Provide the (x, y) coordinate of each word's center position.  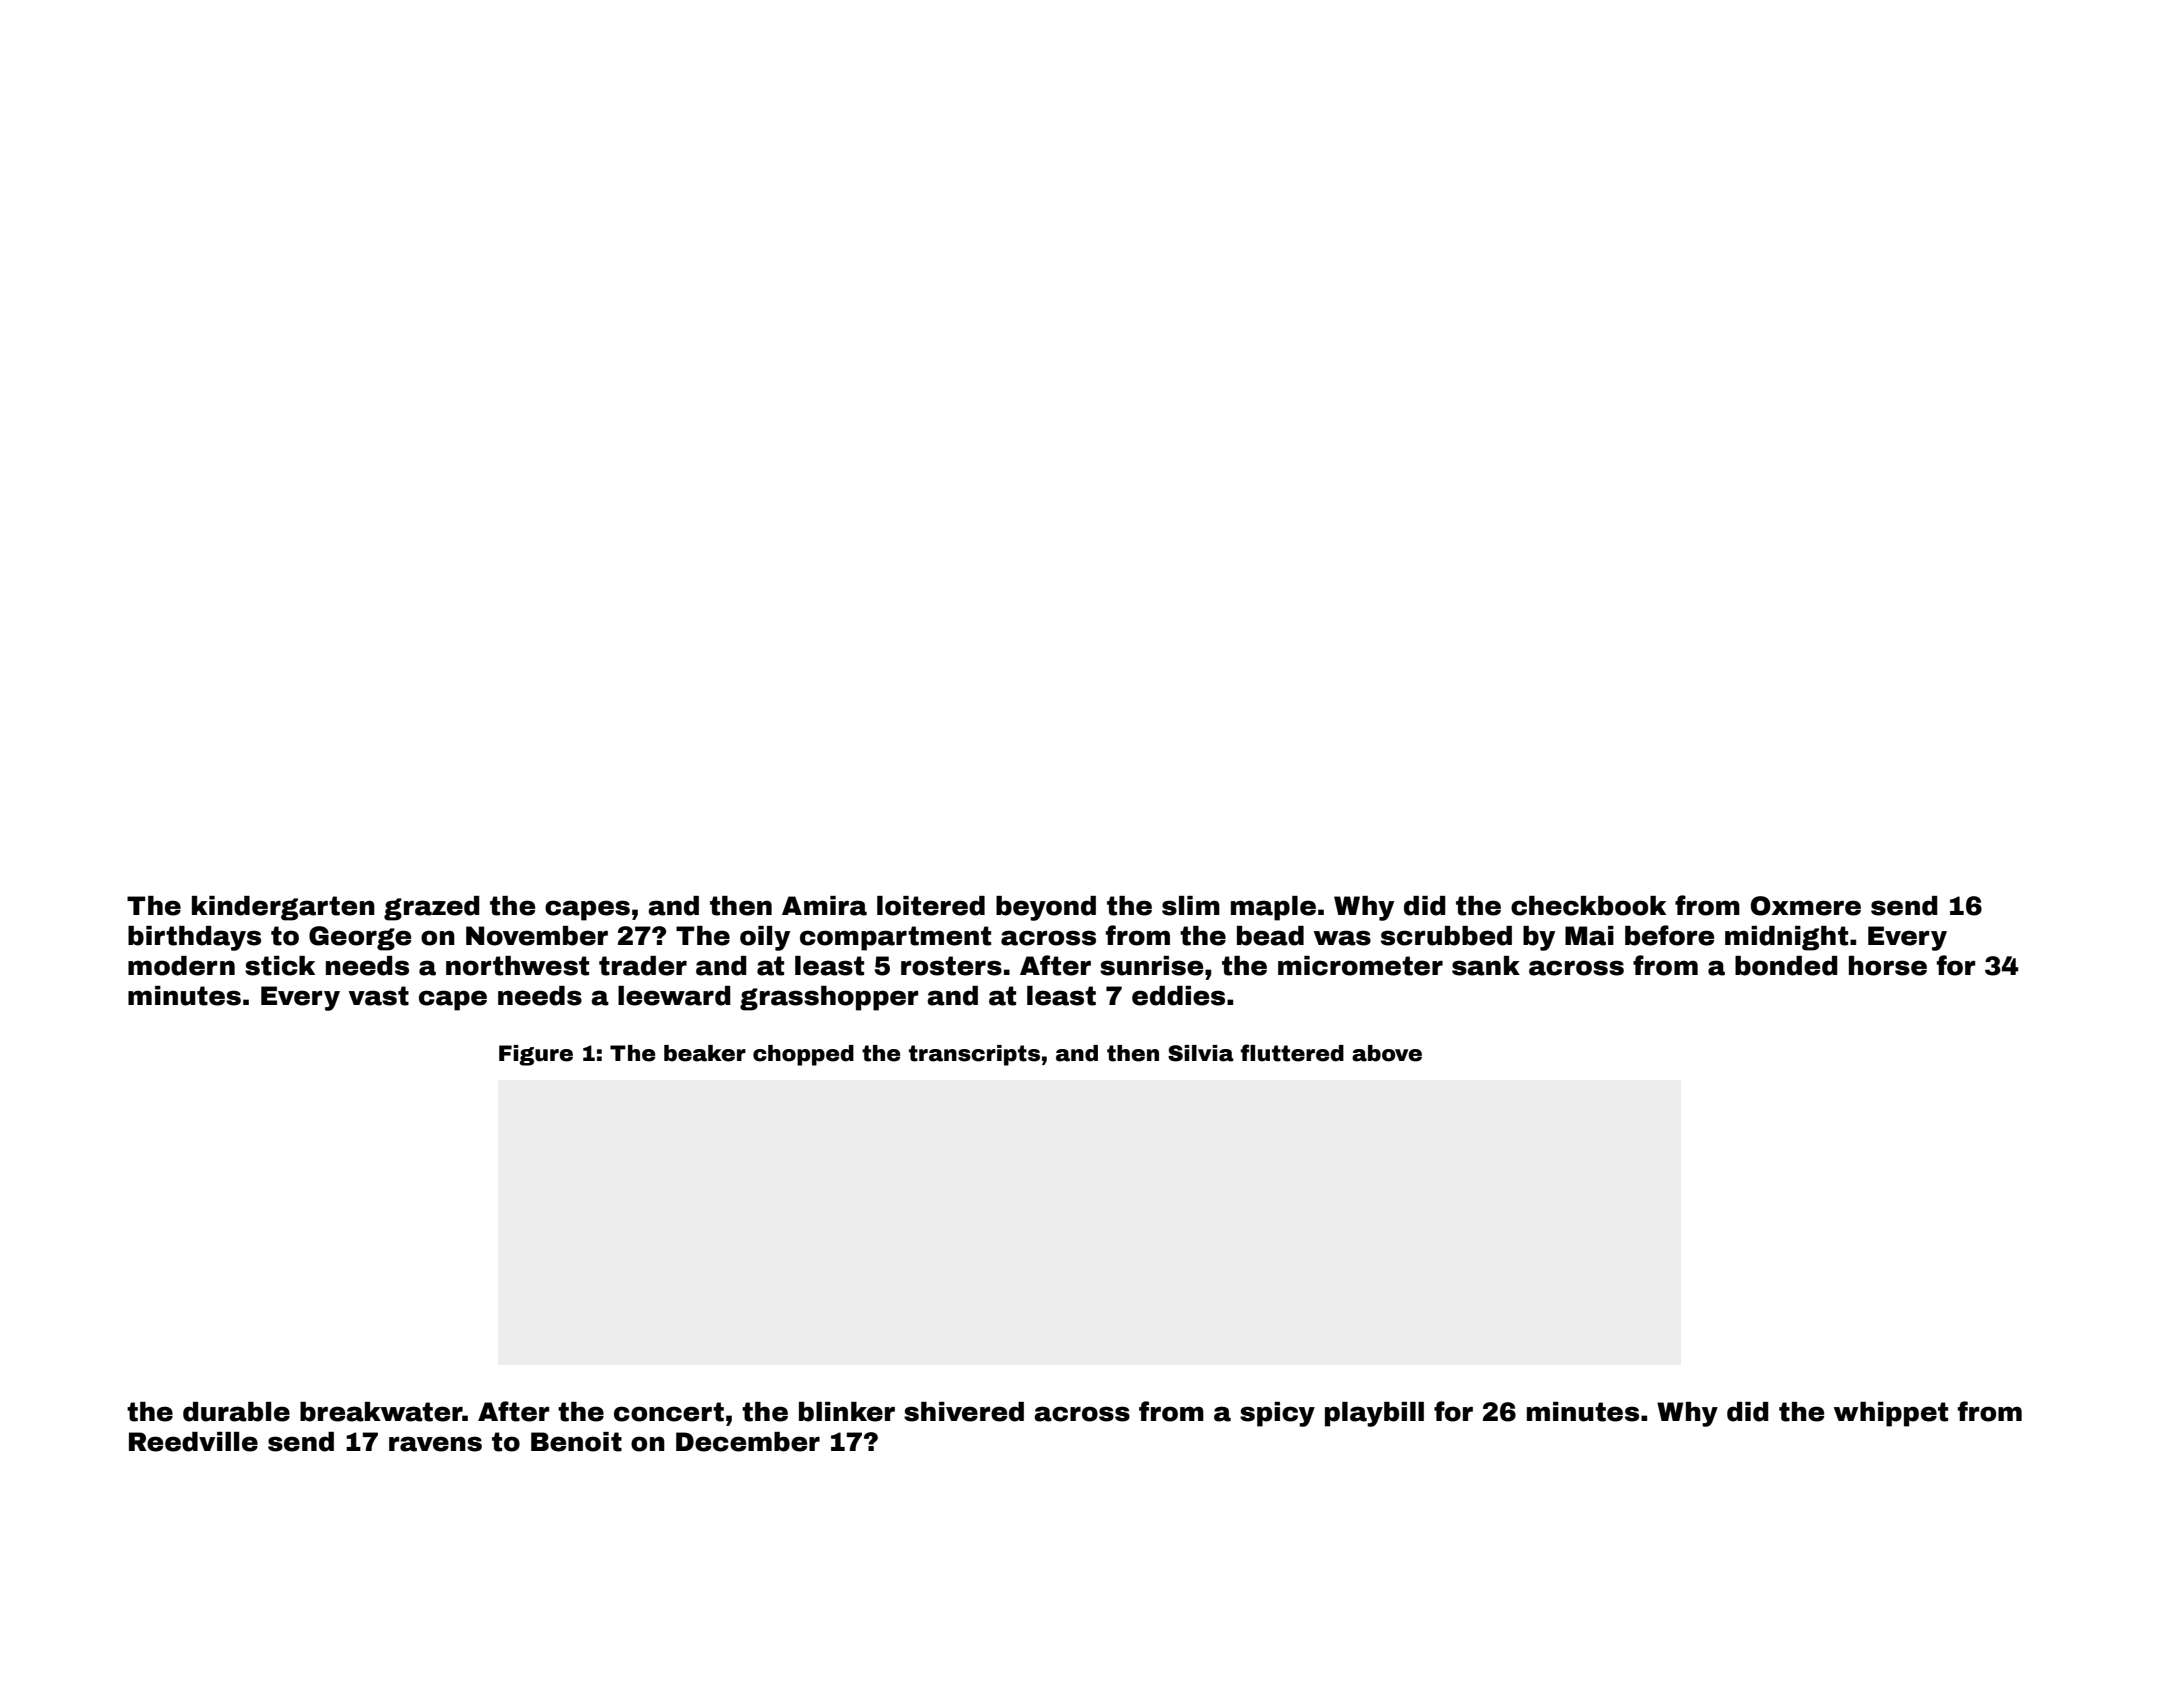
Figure (536, 1055)
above (1387, 1053)
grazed (432, 908)
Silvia (1201, 1053)
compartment (895, 938)
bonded (1786, 966)
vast (379, 996)
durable (236, 1412)
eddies (1178, 996)
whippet (1891, 1414)
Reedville (193, 1442)
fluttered (1292, 1053)
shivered (964, 1412)
